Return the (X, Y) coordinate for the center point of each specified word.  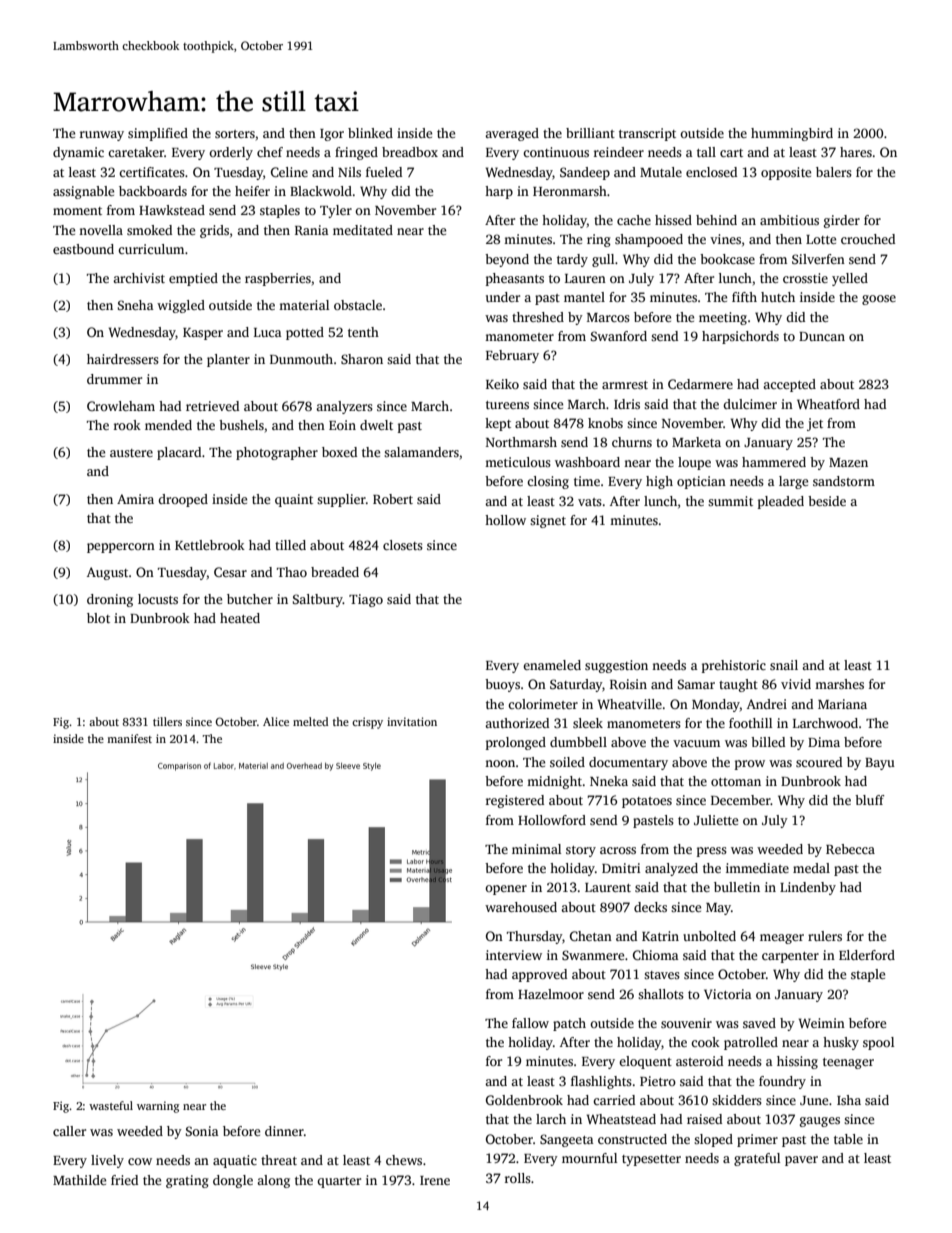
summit (730, 501)
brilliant (590, 133)
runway (102, 136)
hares (856, 152)
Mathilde (79, 1180)
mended (168, 425)
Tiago (366, 600)
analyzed (671, 869)
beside (827, 501)
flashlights (601, 1082)
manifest (129, 738)
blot (98, 618)
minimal (536, 849)
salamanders (421, 452)
